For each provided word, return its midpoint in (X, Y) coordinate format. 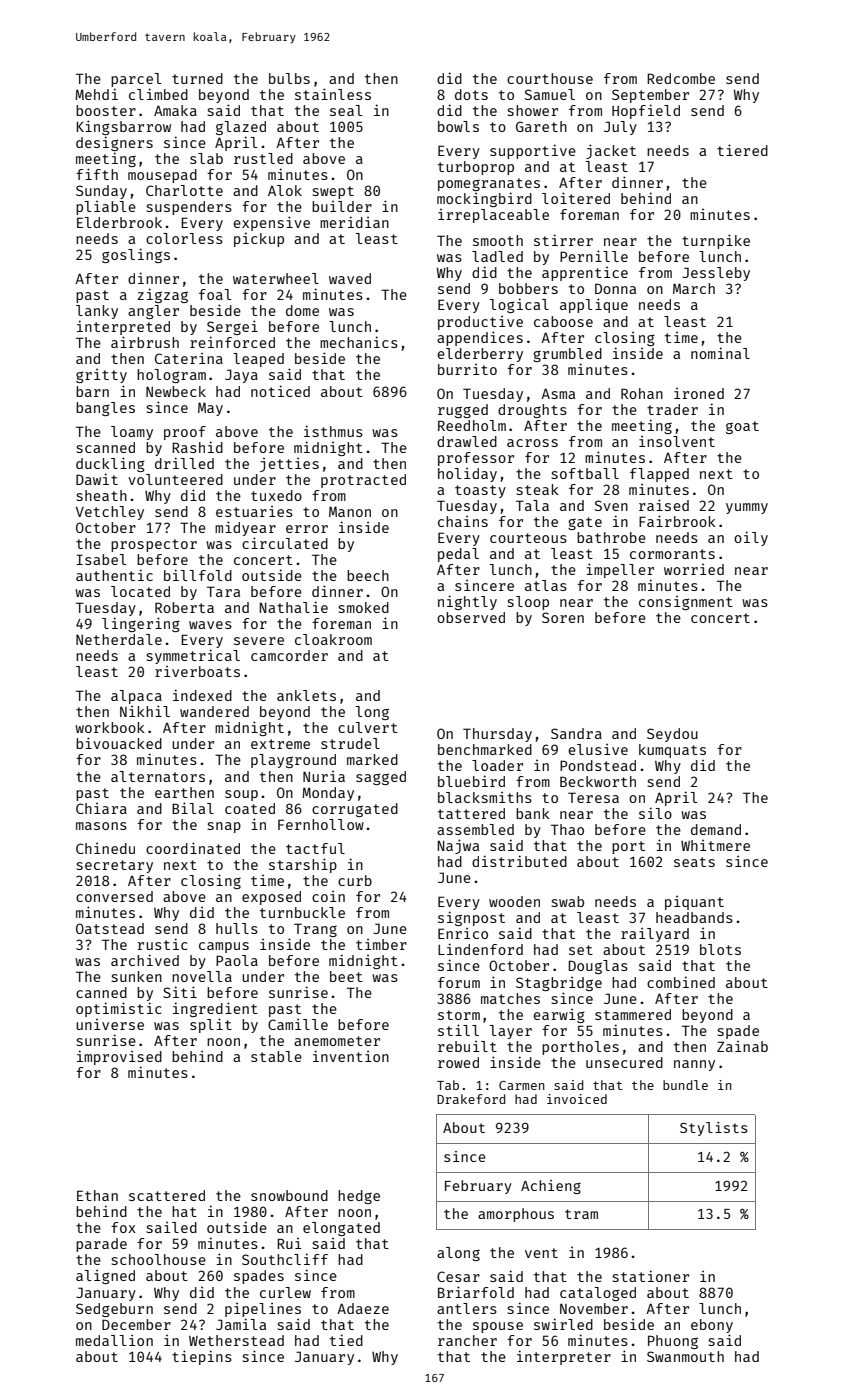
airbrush (145, 342)
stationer (651, 1276)
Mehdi (96, 94)
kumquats (672, 751)
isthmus (333, 431)
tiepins (202, 1357)
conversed (114, 896)
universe (110, 1024)
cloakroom (333, 639)
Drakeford (471, 1099)
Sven (611, 505)
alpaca (136, 697)
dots (471, 94)
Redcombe (681, 78)
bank (533, 813)
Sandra (576, 733)
